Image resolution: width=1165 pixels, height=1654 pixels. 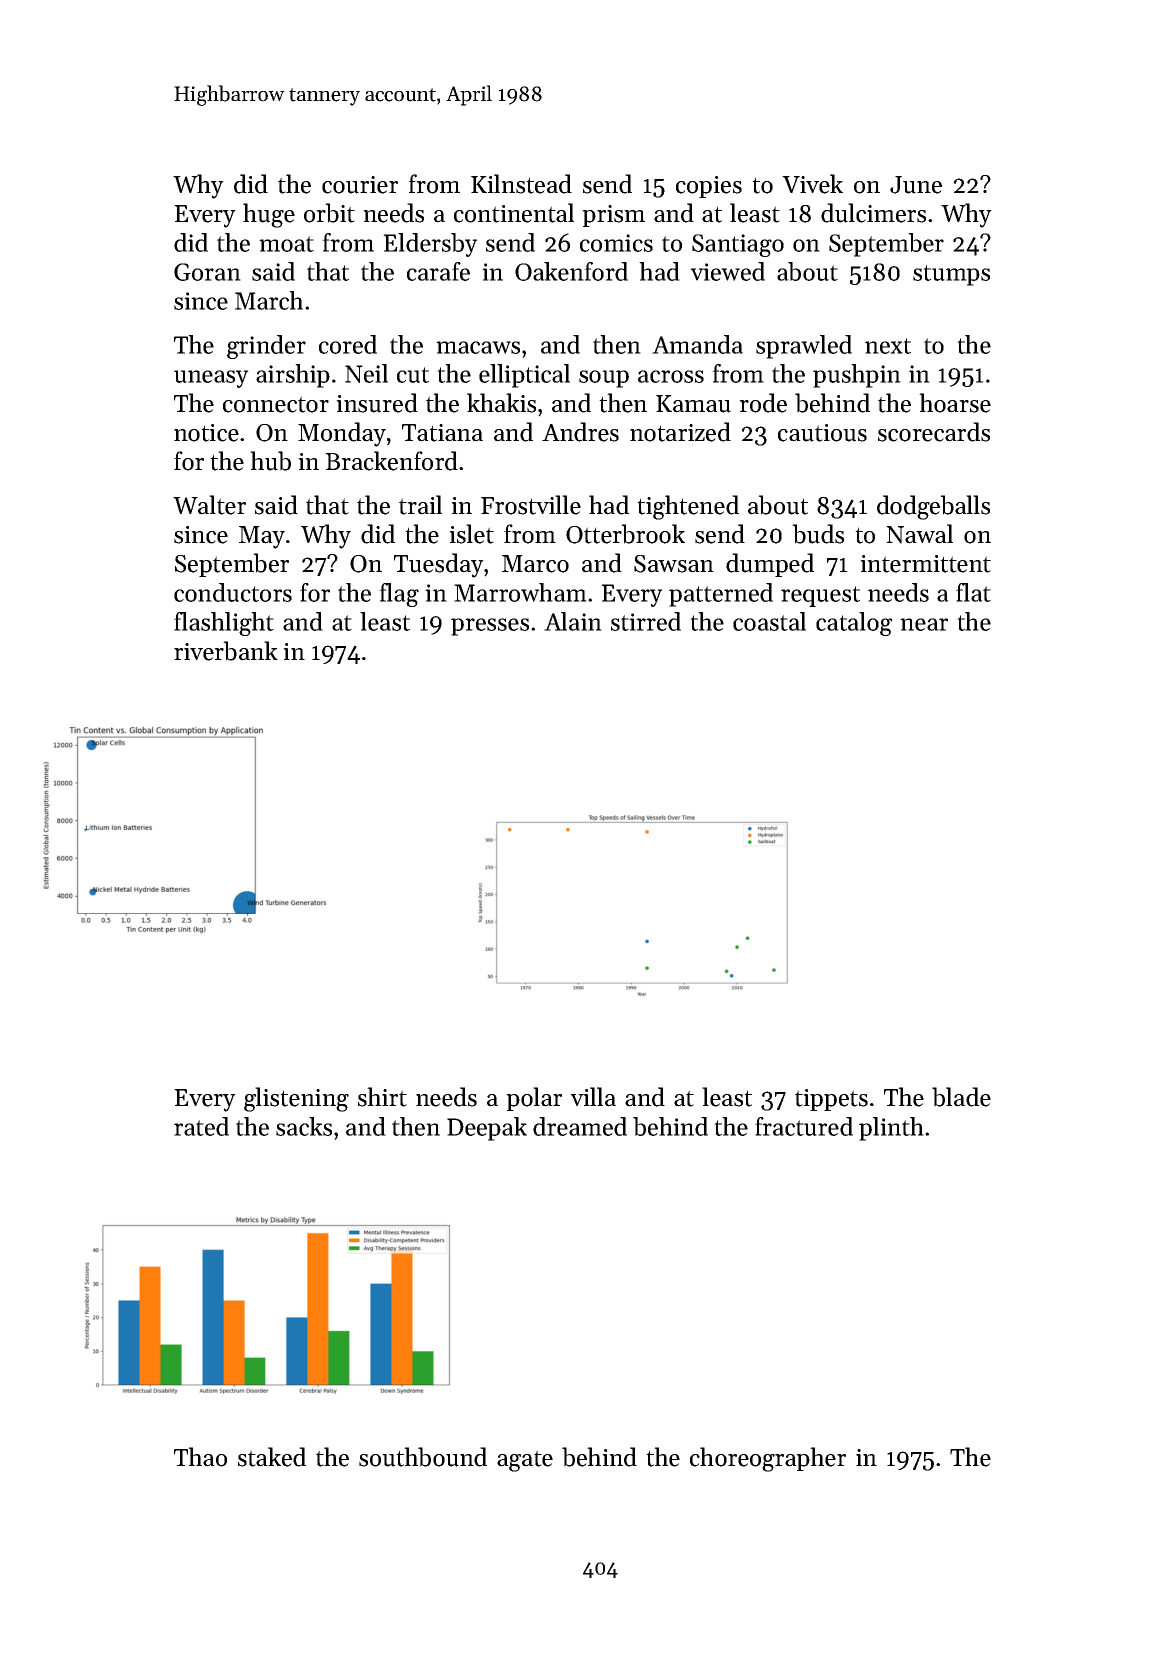 What do you see at coordinates (812, 184) in the page?
I see `Vivek` at bounding box center [812, 184].
